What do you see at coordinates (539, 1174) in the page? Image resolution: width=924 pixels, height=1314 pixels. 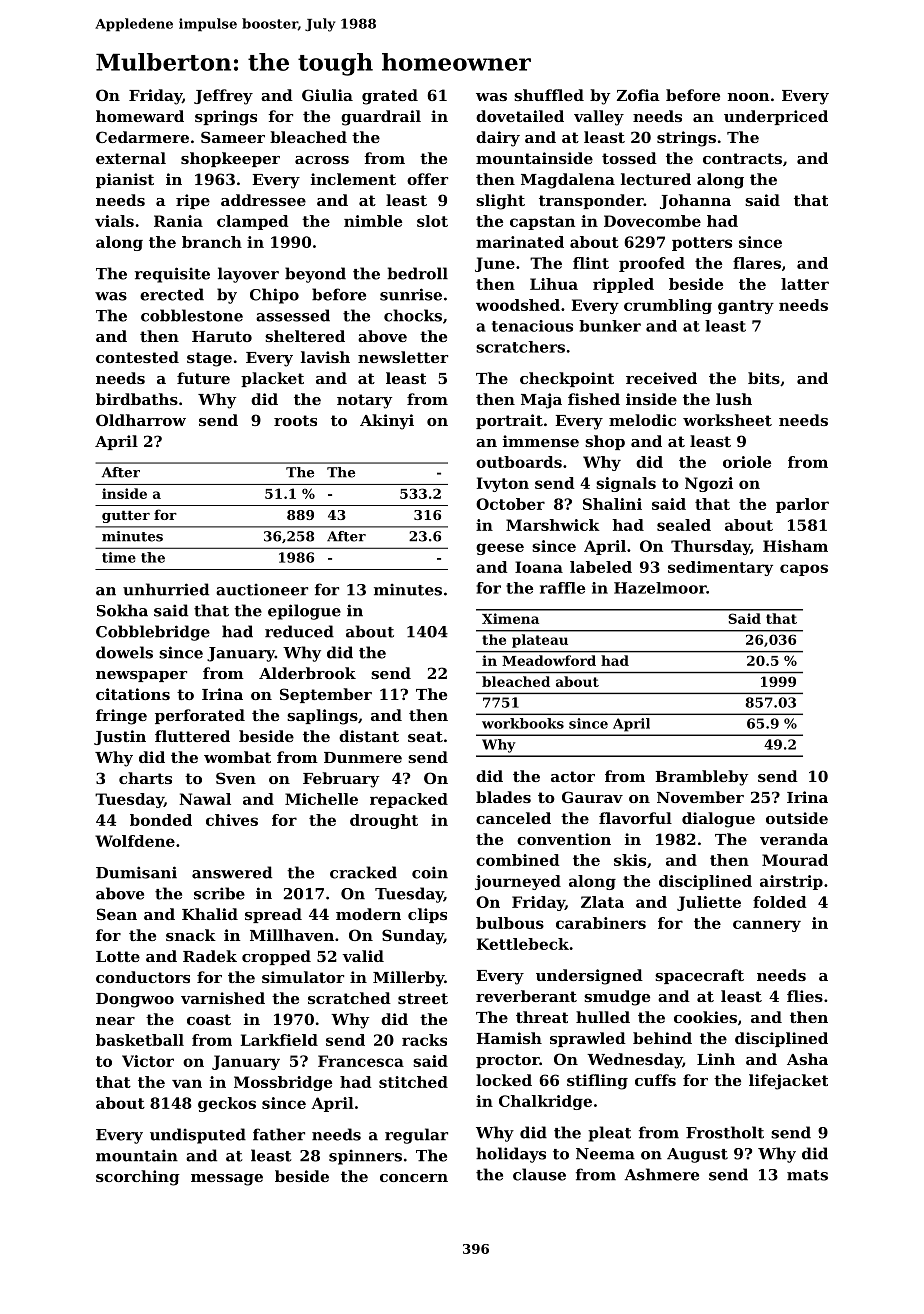 I see `clause` at bounding box center [539, 1174].
